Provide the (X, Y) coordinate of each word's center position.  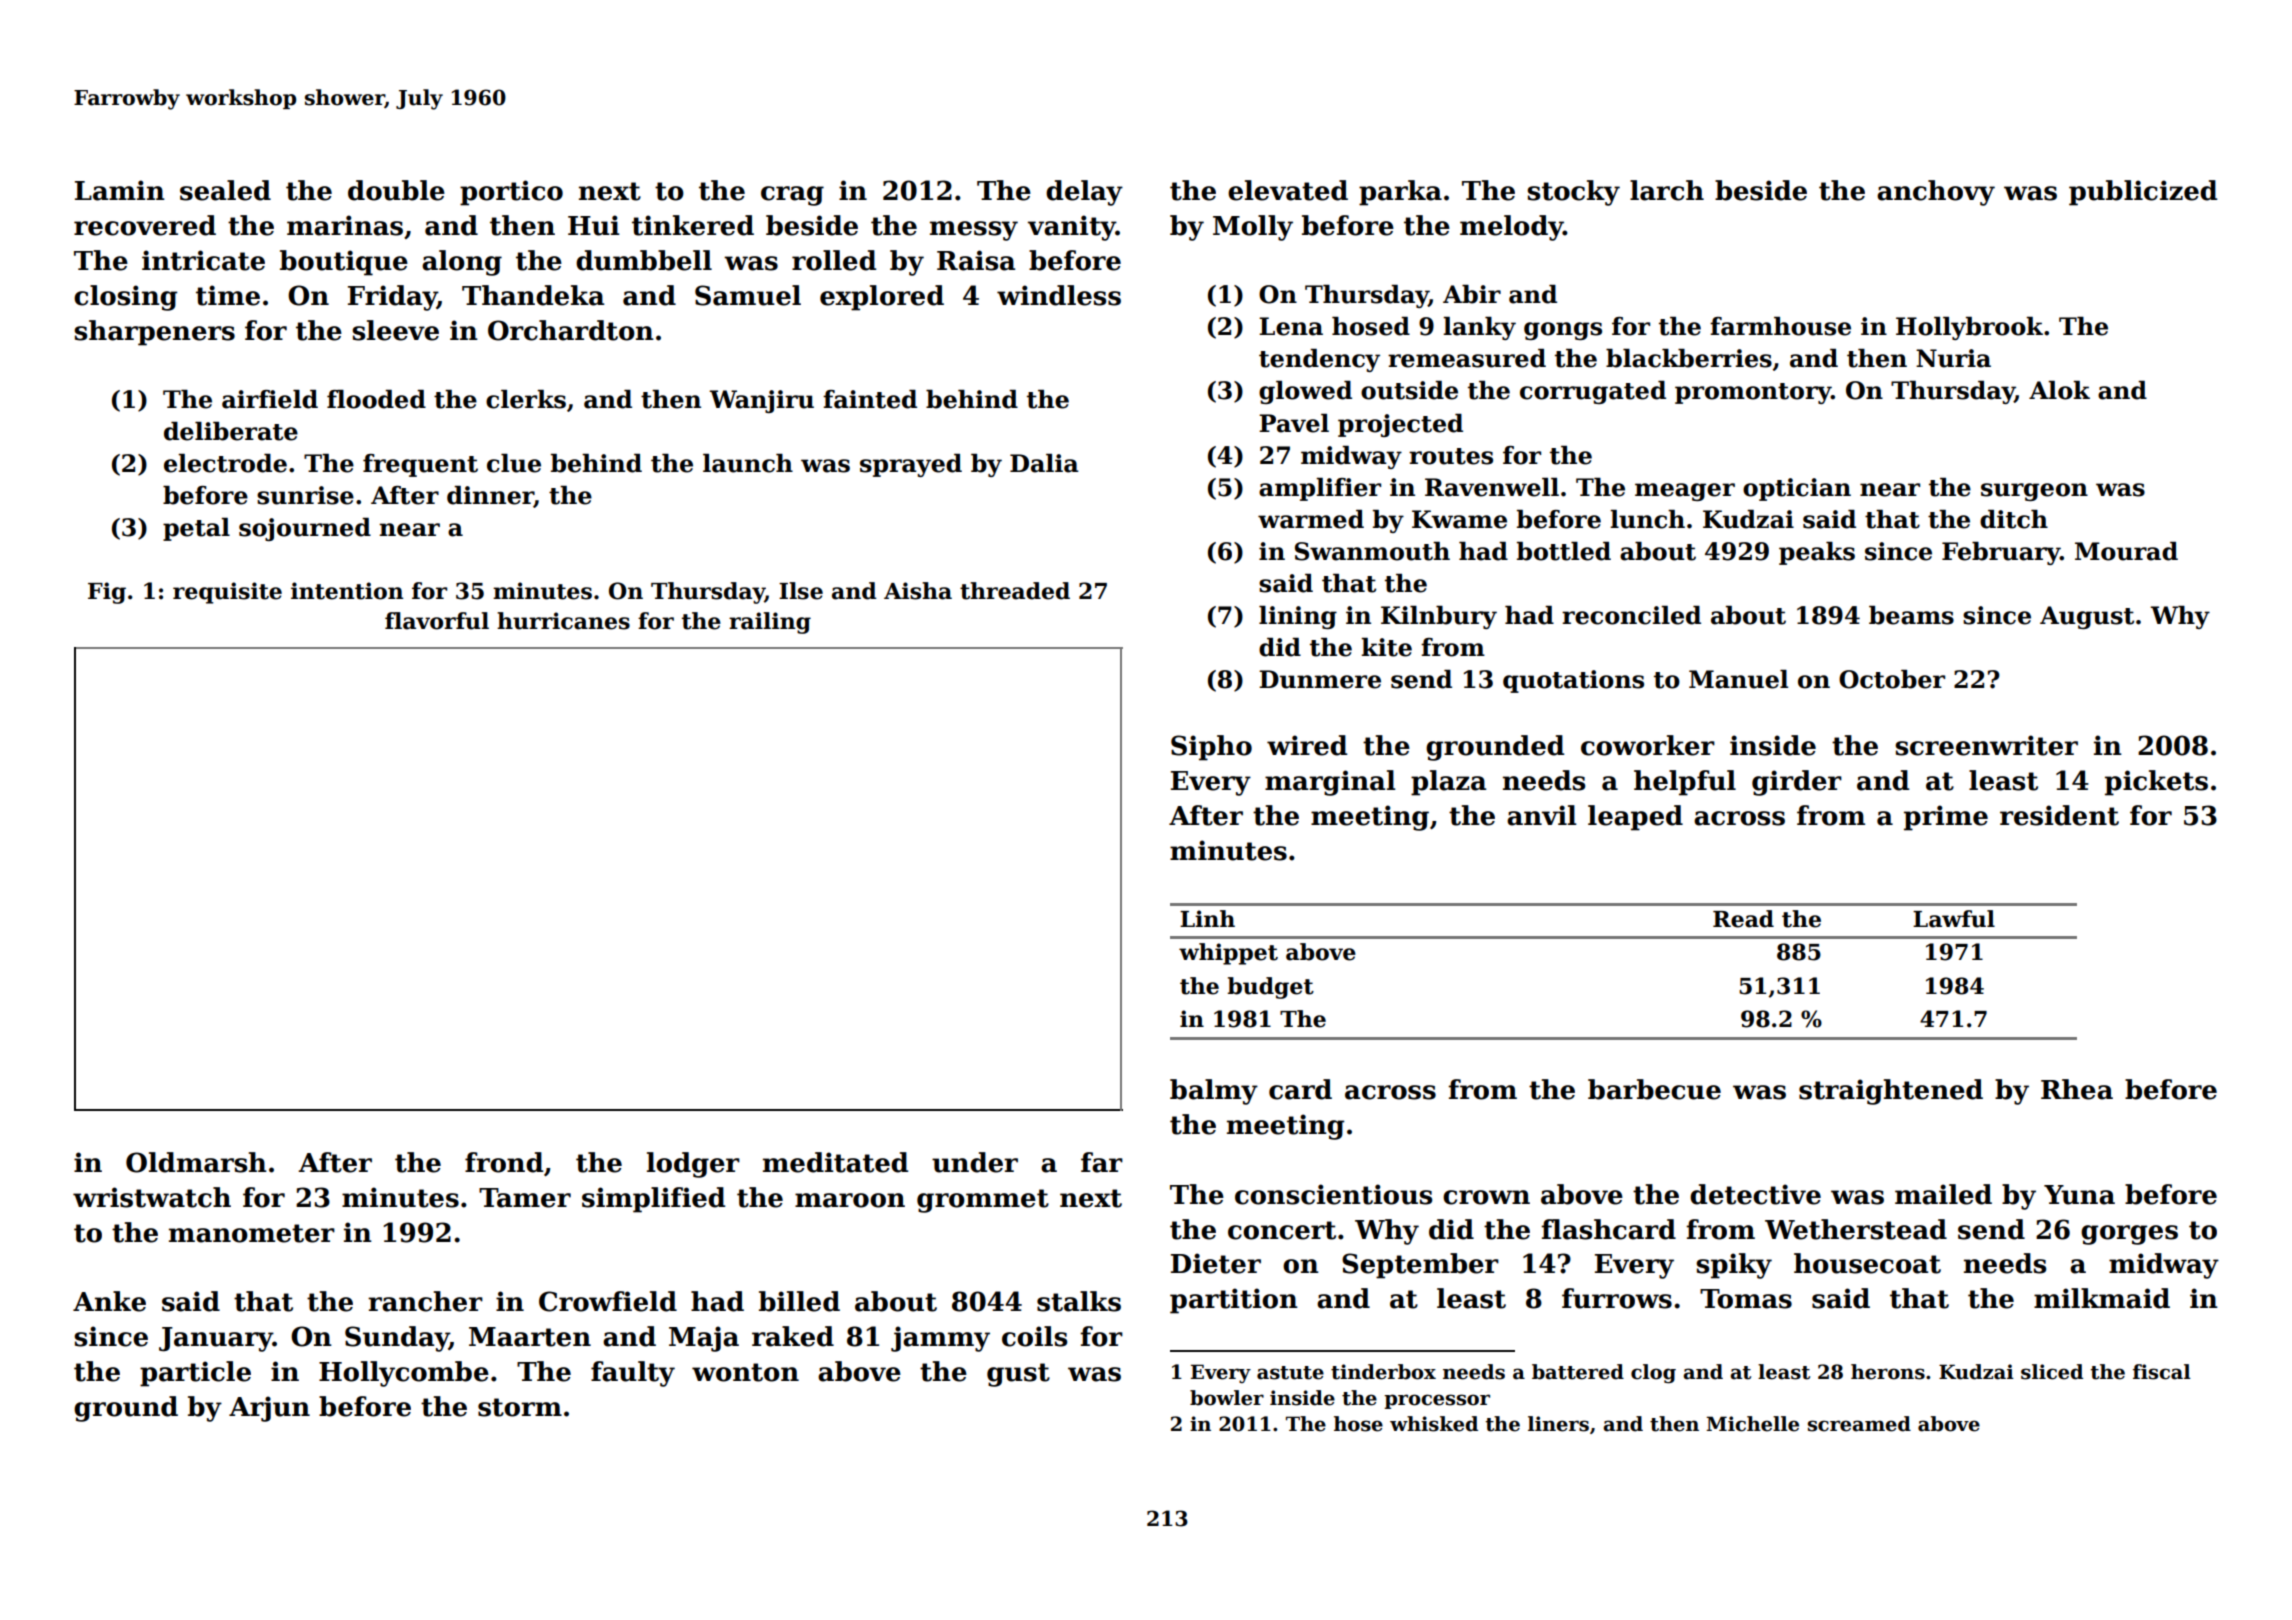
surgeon (2034, 492)
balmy (1214, 1092)
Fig (107, 593)
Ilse (801, 591)
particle (195, 1374)
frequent (420, 465)
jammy (940, 1339)
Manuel (1738, 679)
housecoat (1867, 1263)
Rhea (2077, 1089)
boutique (344, 263)
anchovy (1936, 193)
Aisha (918, 591)
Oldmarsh (196, 1162)
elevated (1288, 190)
